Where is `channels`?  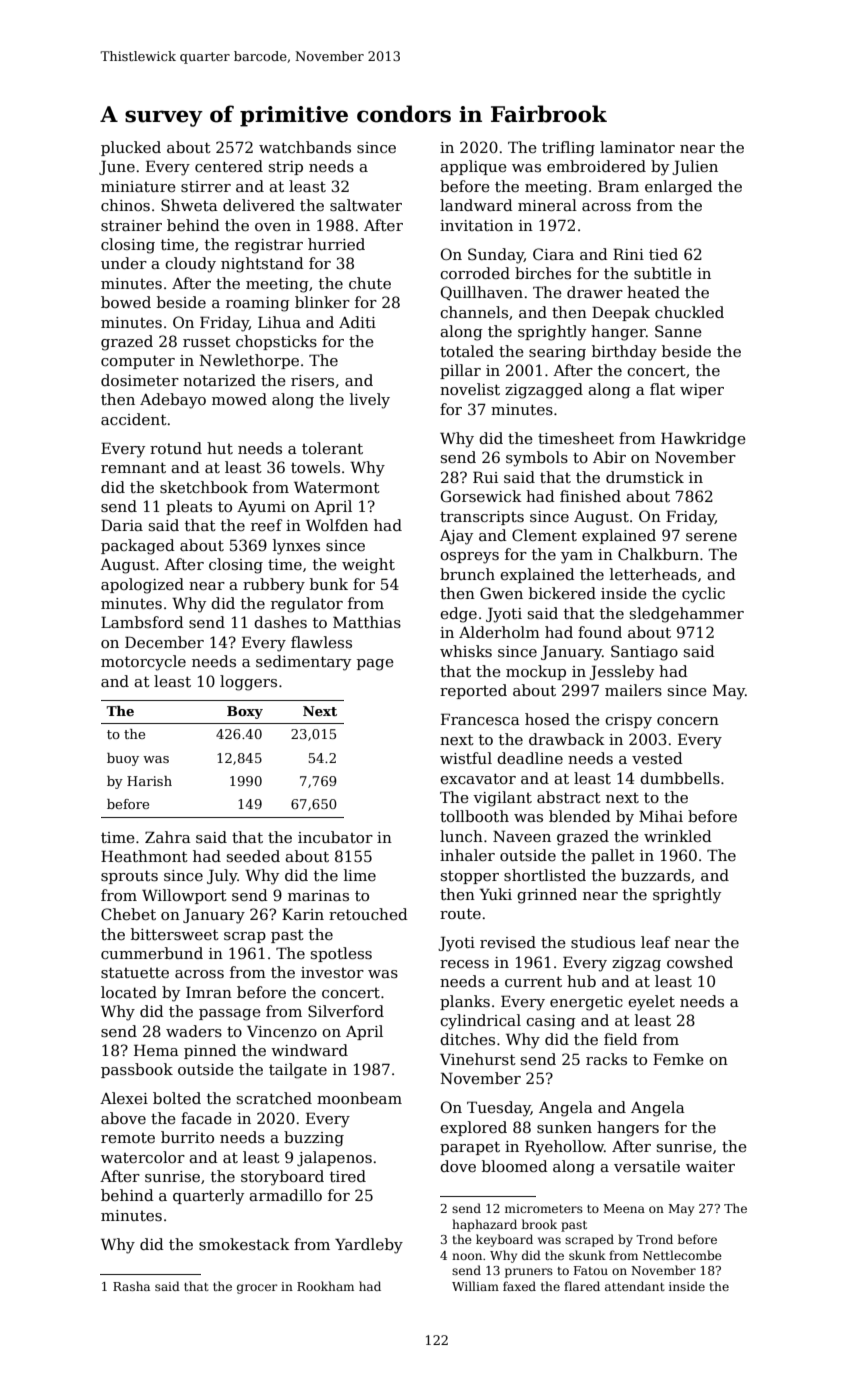
channels is located at coordinates (474, 312).
